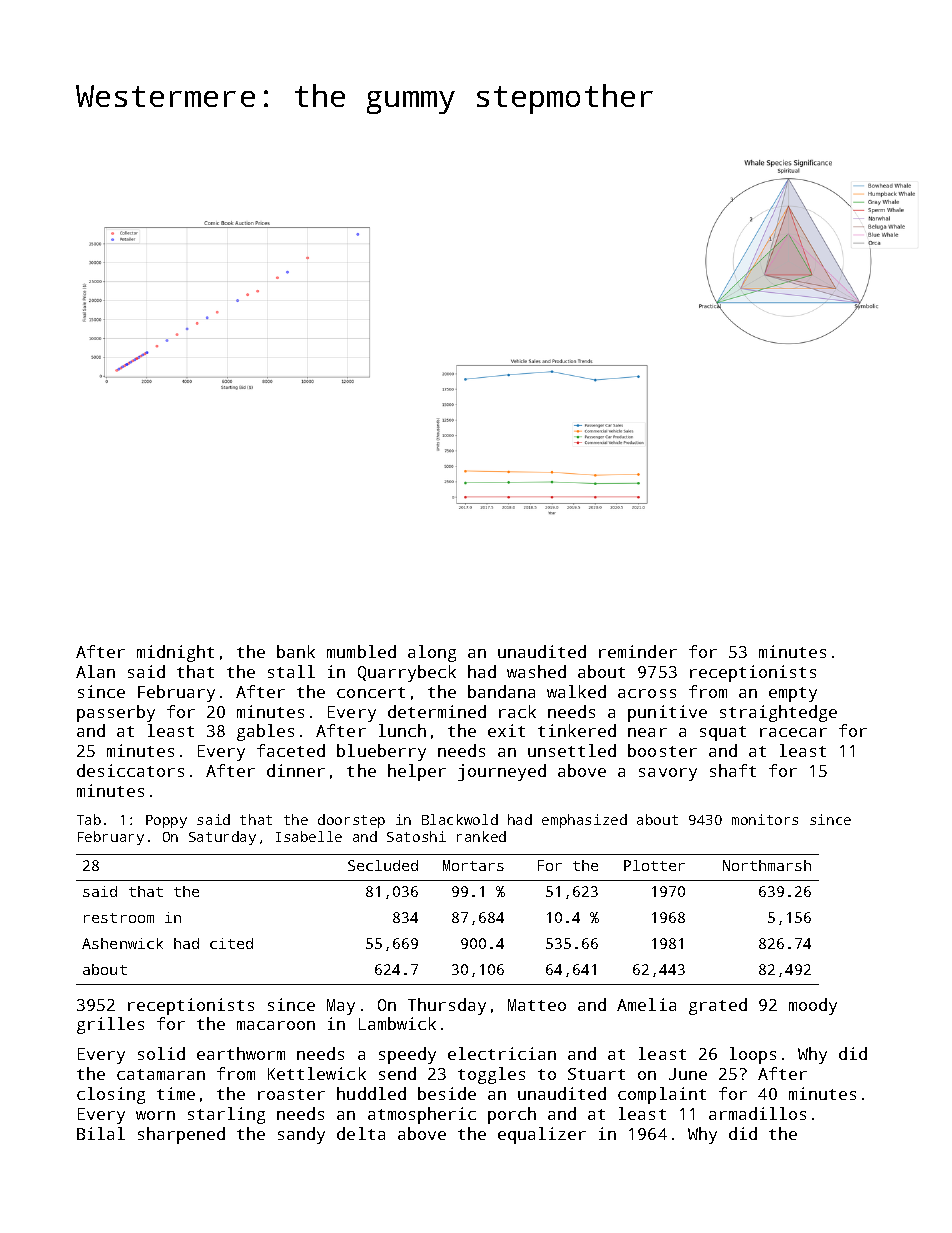  I want to click on helper, so click(417, 772).
